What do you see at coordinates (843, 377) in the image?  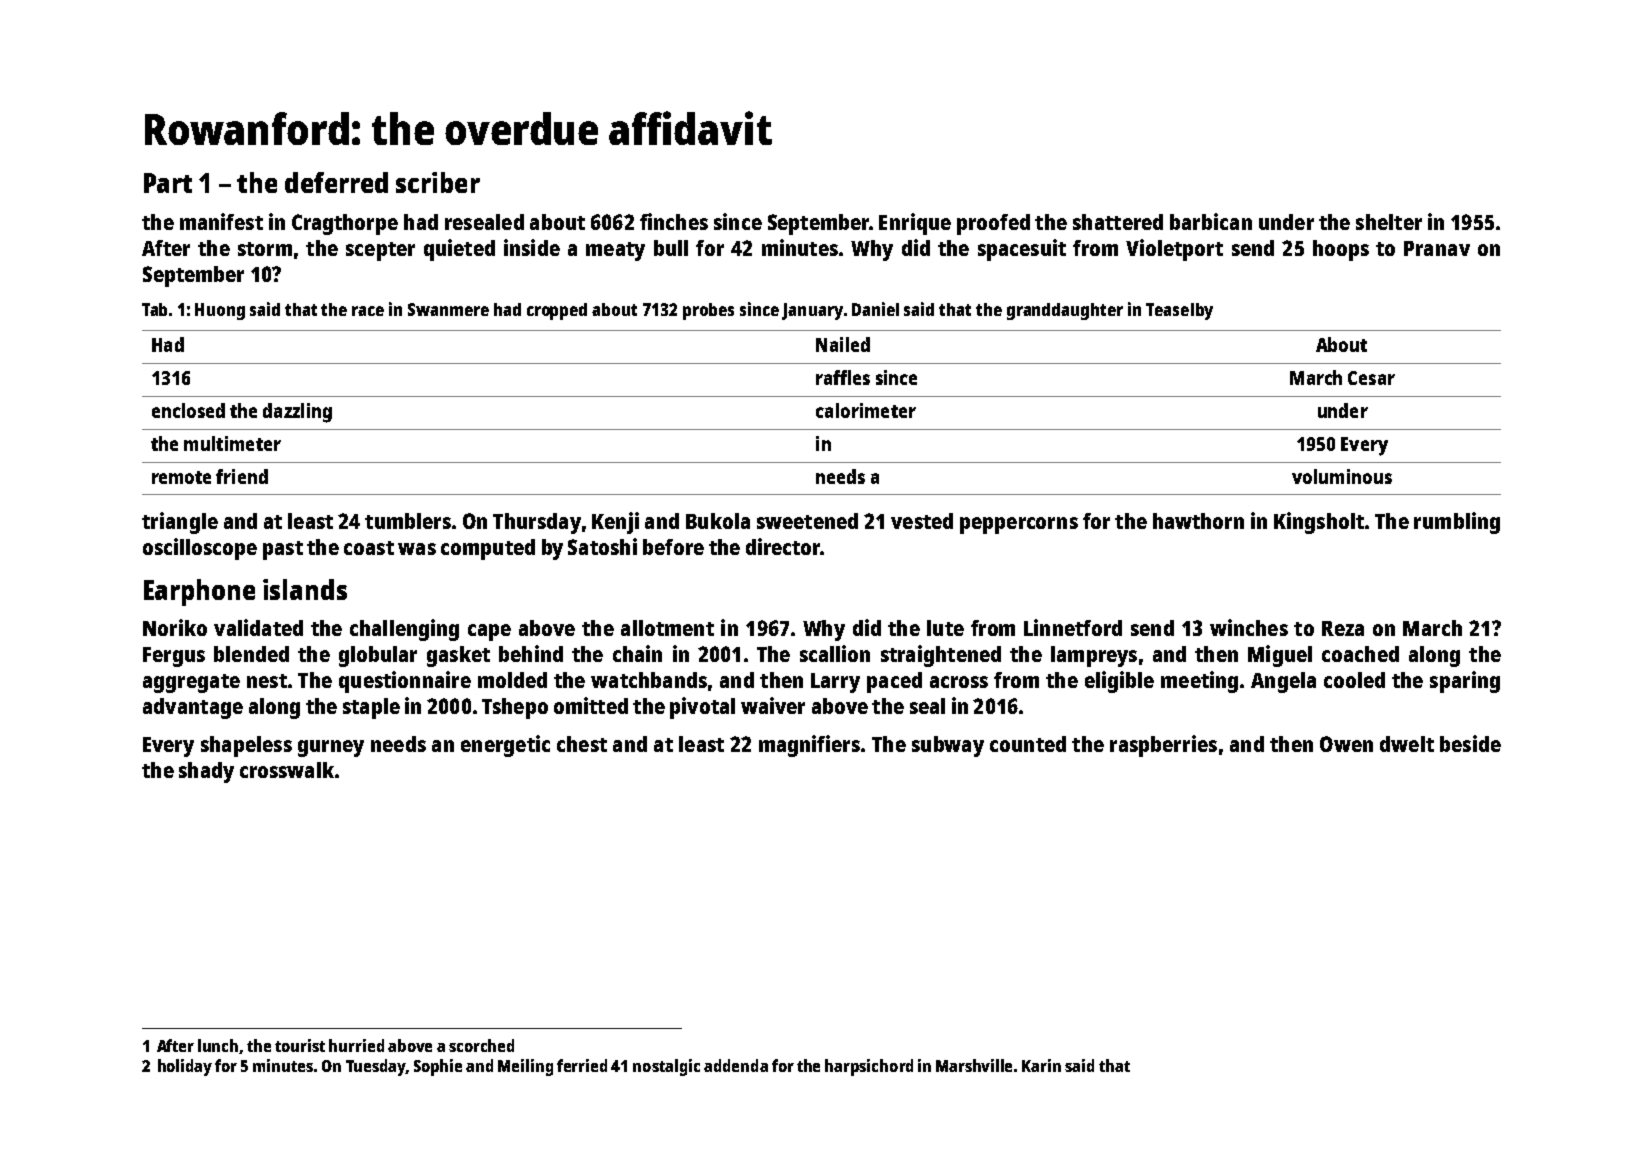 I see `raffles` at bounding box center [843, 377].
